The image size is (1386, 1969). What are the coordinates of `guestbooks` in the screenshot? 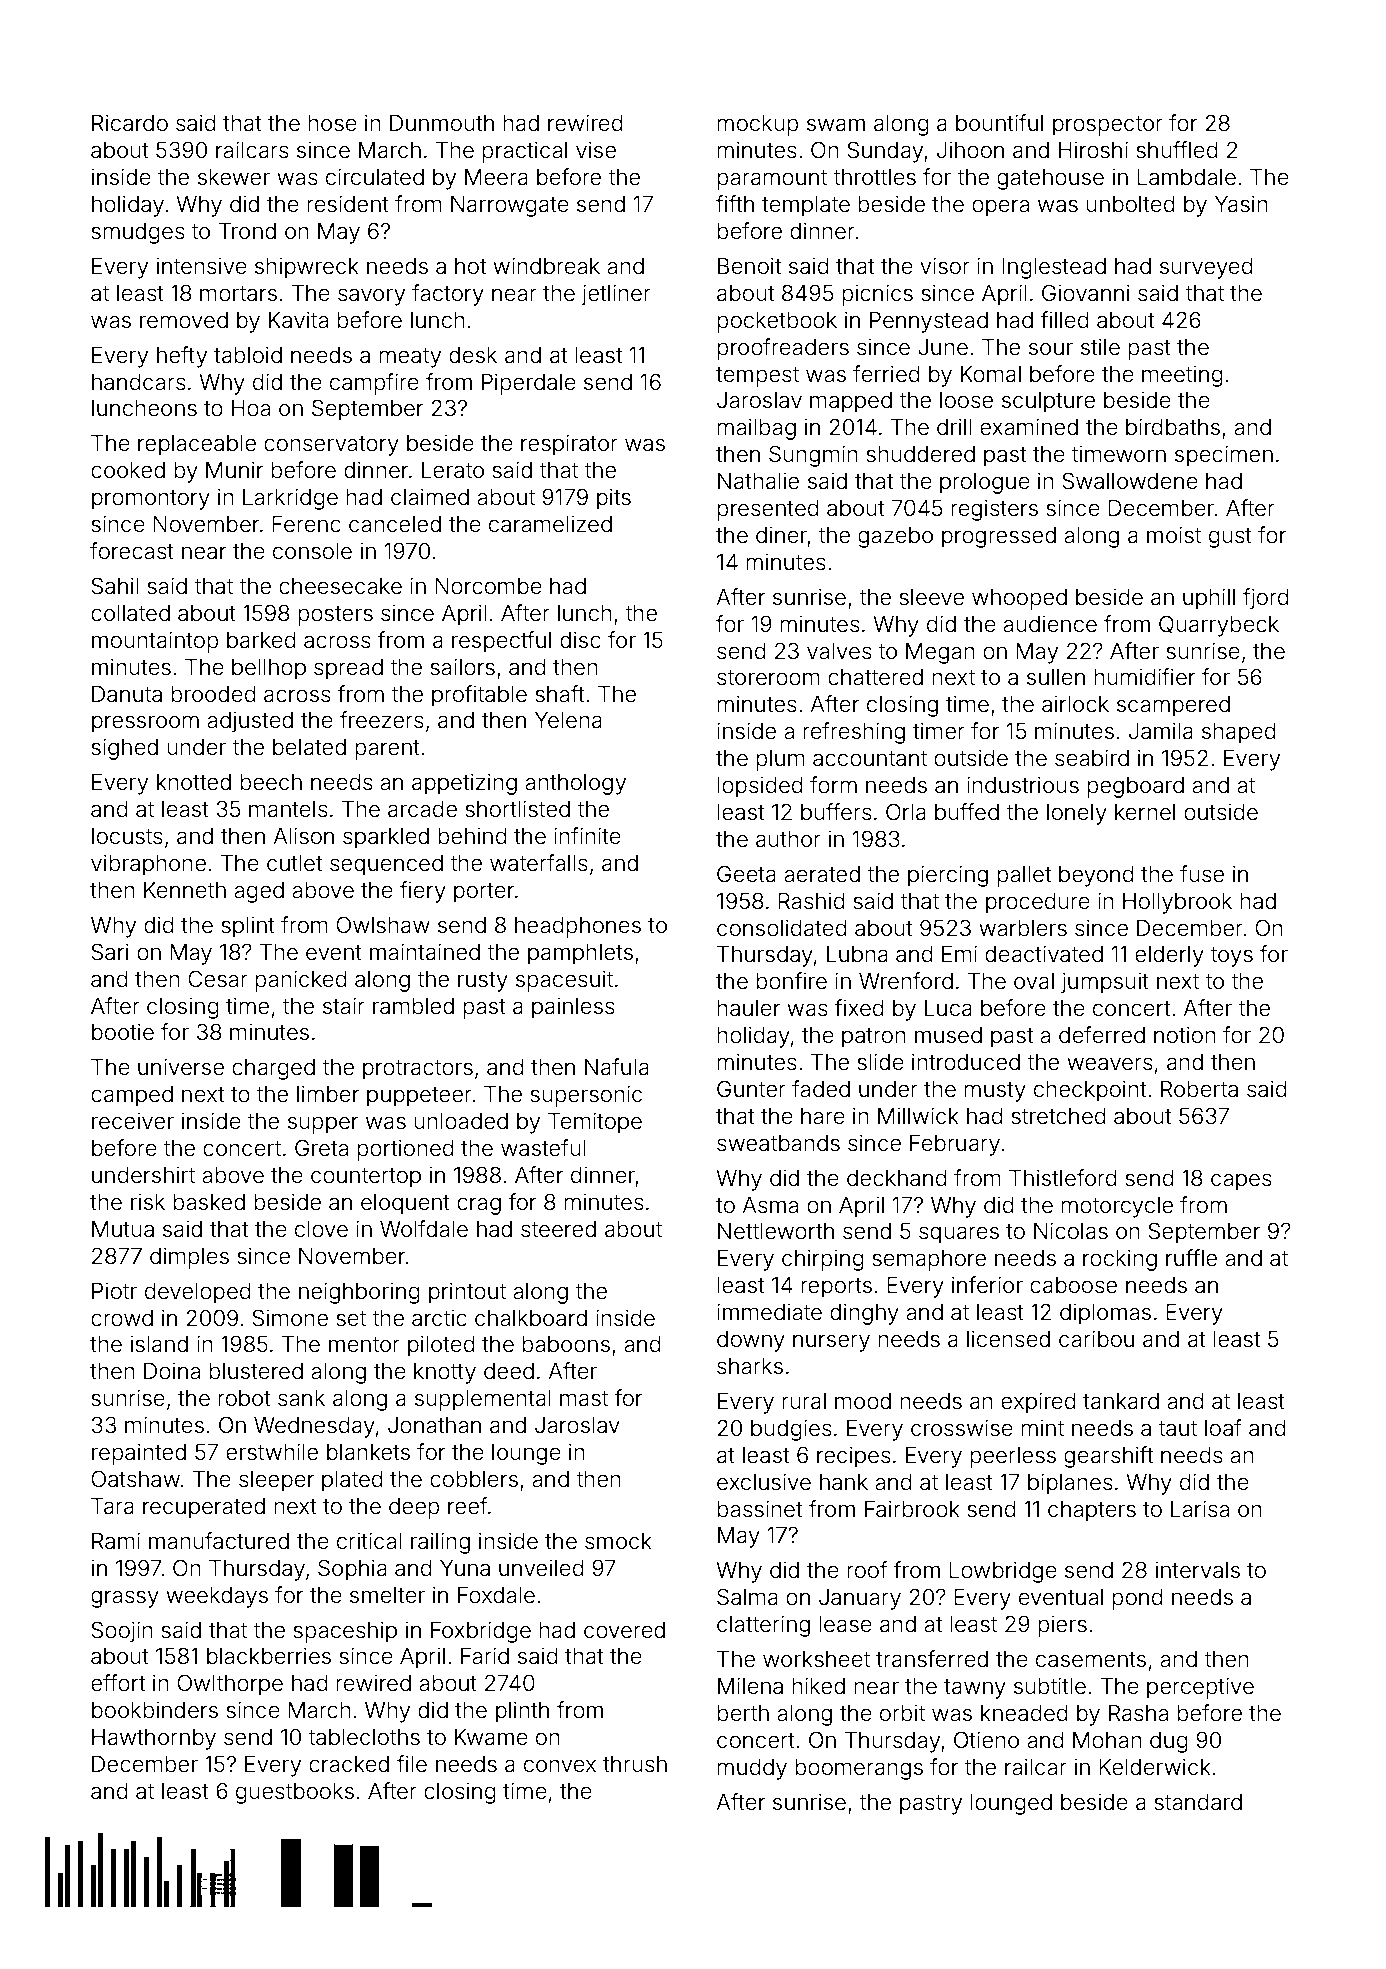 It's located at (295, 1793).
